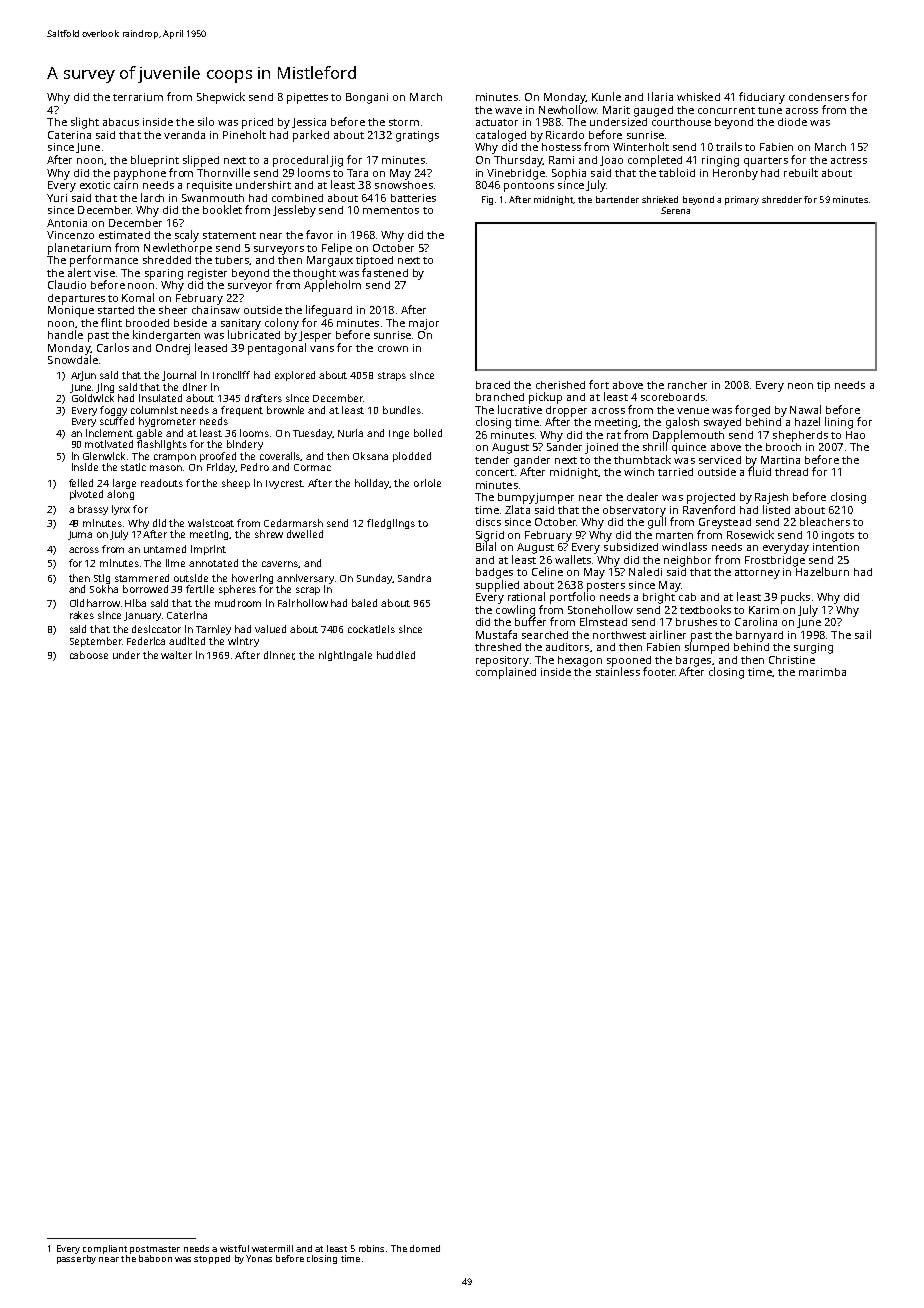  What do you see at coordinates (506, 673) in the screenshot?
I see `complained` at bounding box center [506, 673].
